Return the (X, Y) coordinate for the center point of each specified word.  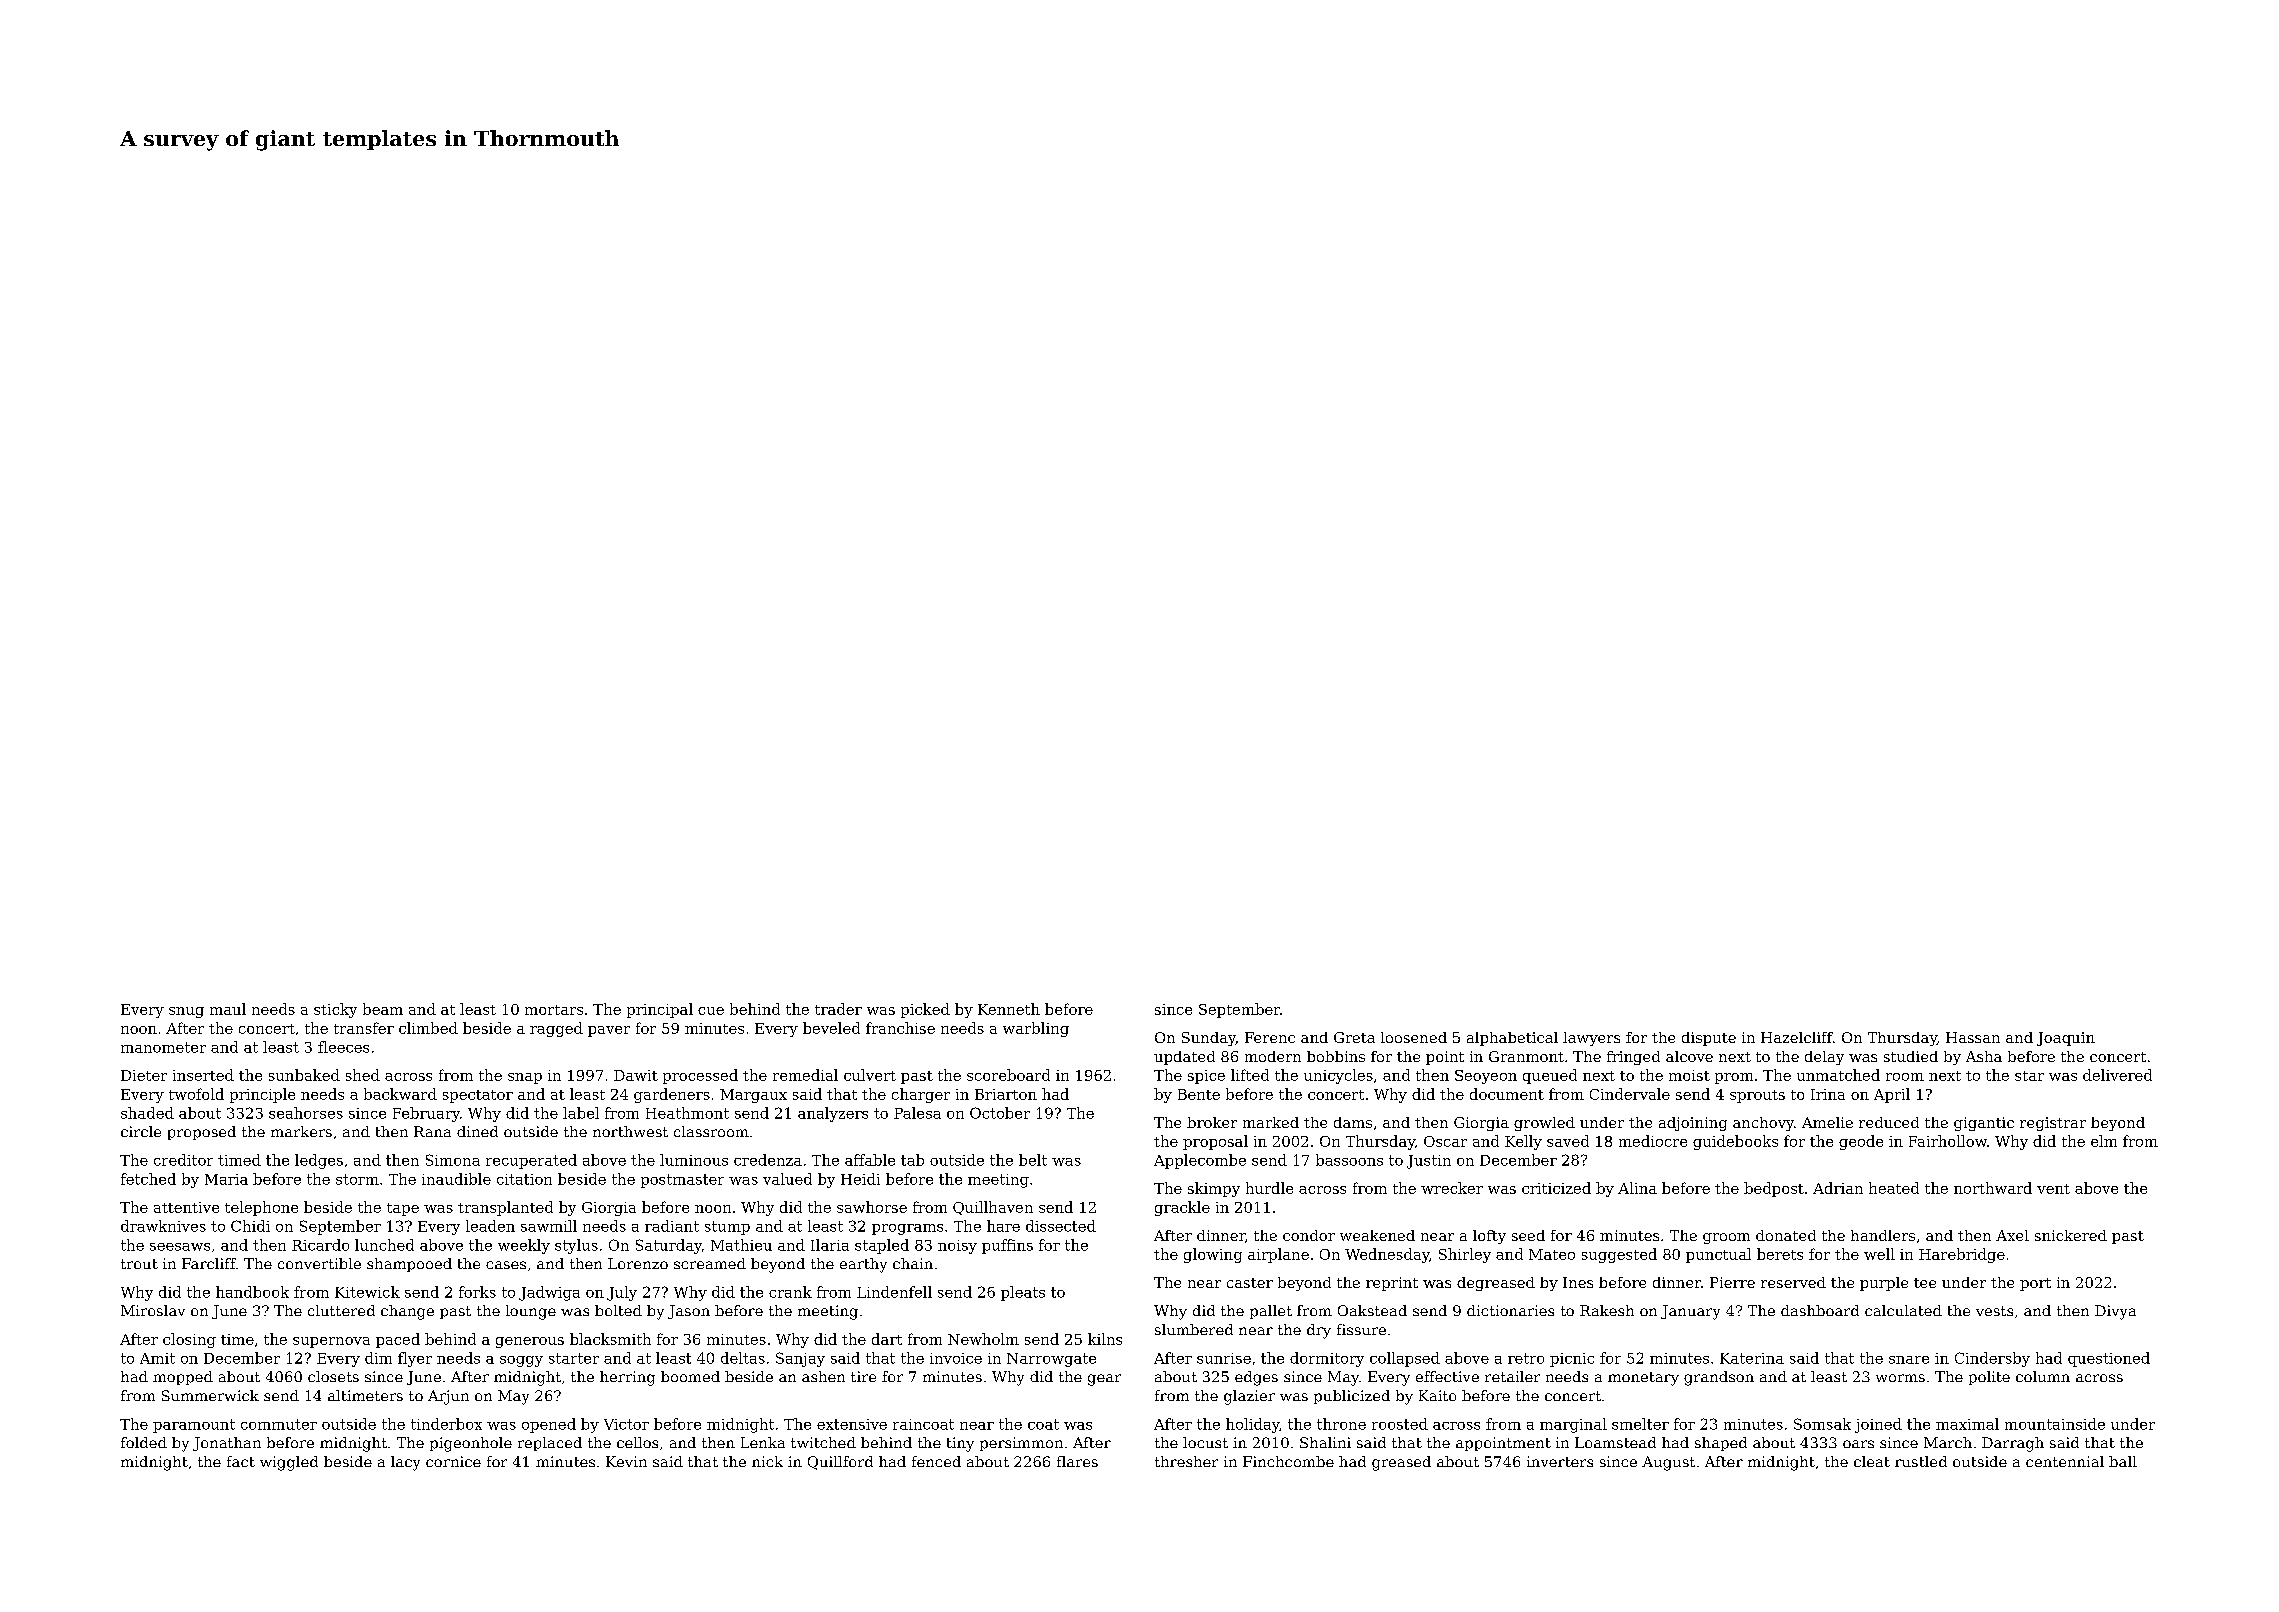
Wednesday (1387, 1255)
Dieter (144, 1075)
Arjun (448, 1397)
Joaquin (2066, 1039)
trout (139, 1264)
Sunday (1209, 1039)
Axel (2012, 1235)
